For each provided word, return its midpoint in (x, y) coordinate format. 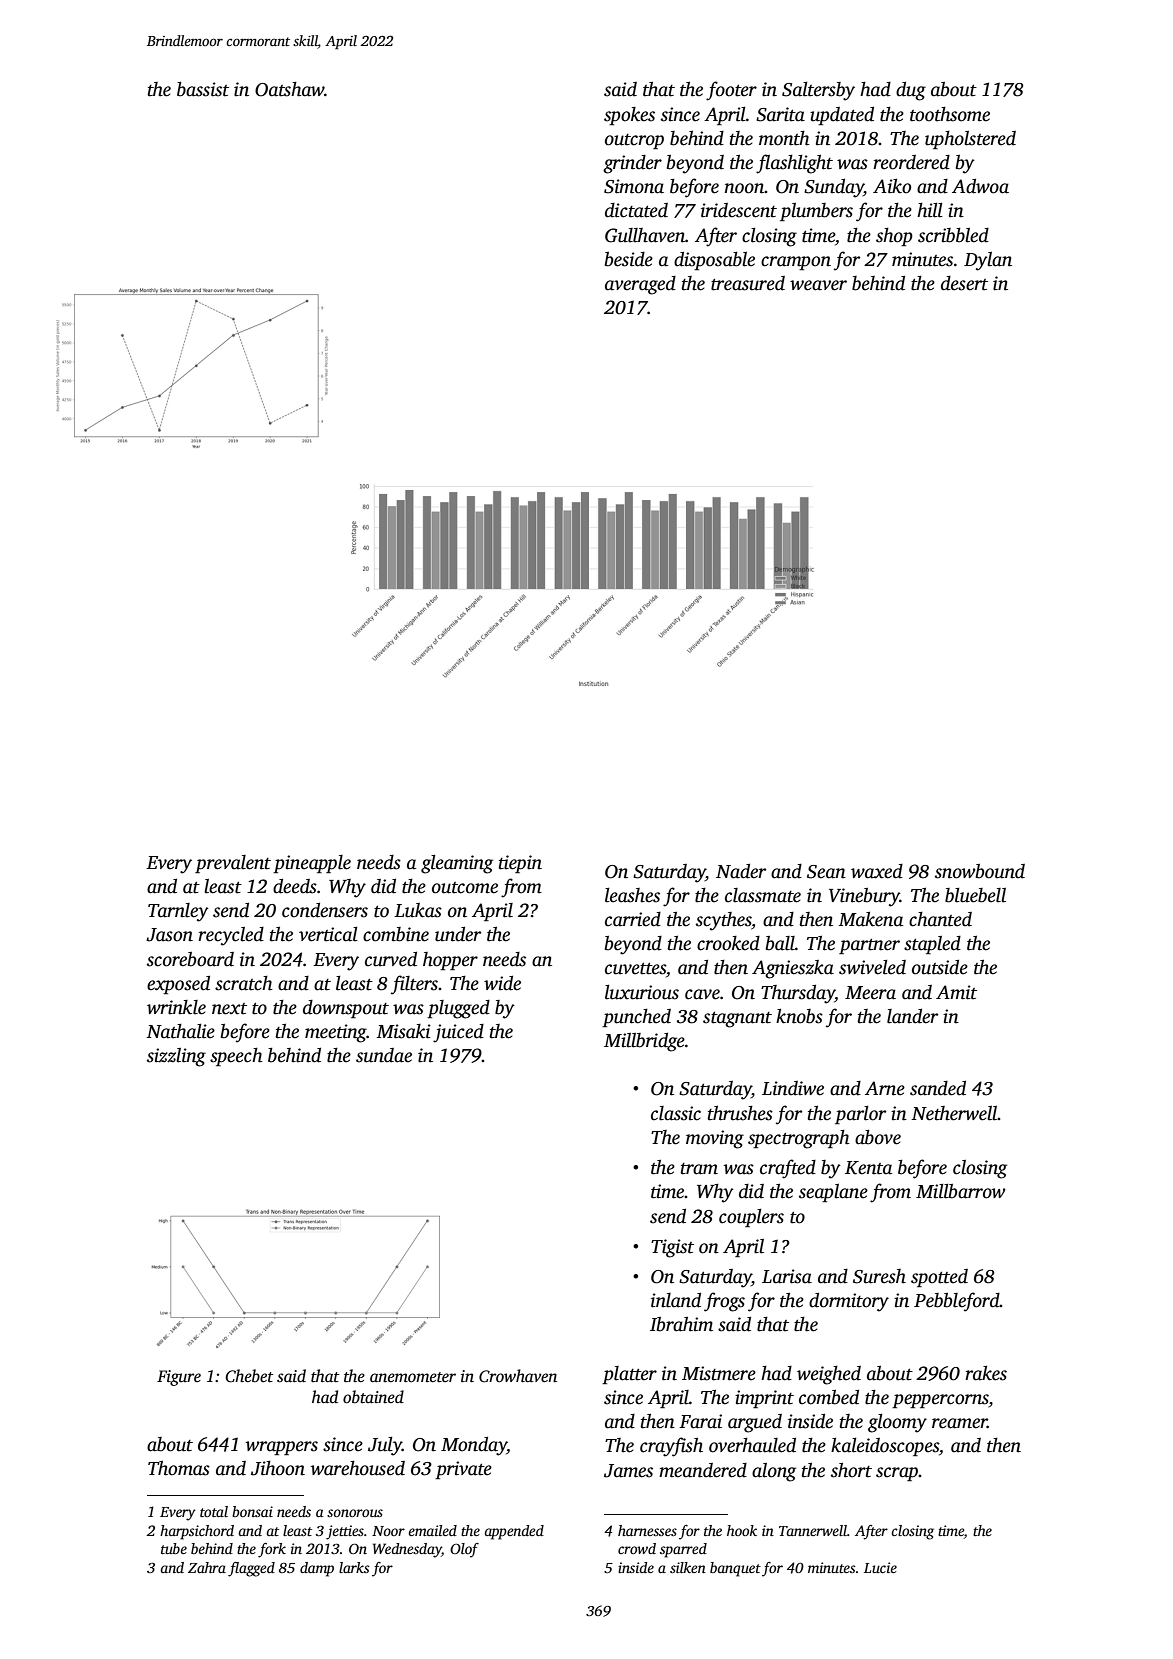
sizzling (176, 1057)
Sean (826, 872)
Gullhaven (645, 235)
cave (702, 994)
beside (629, 259)
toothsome (950, 114)
